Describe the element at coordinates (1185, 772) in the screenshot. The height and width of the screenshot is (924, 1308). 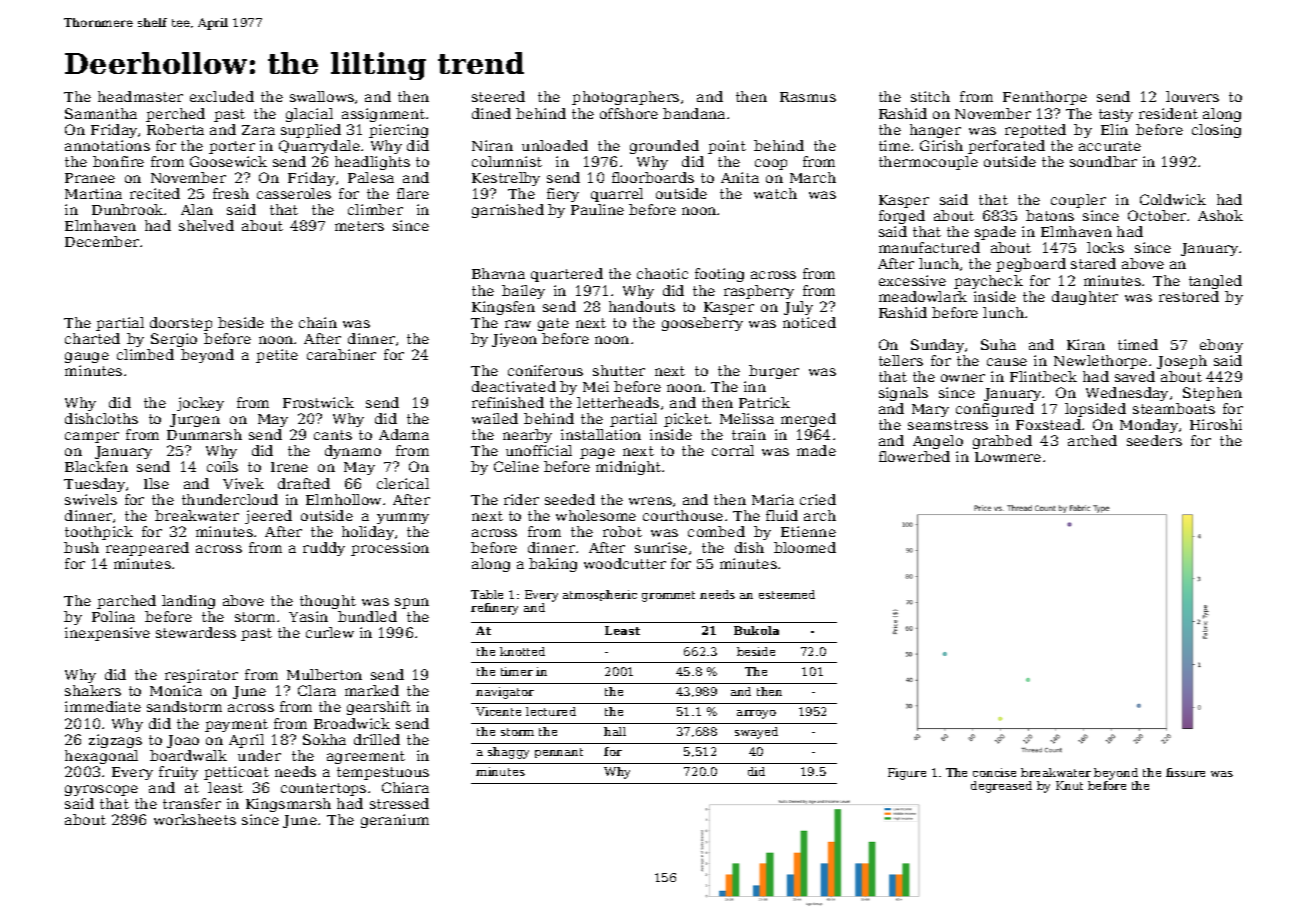
I see `fissure` at that location.
